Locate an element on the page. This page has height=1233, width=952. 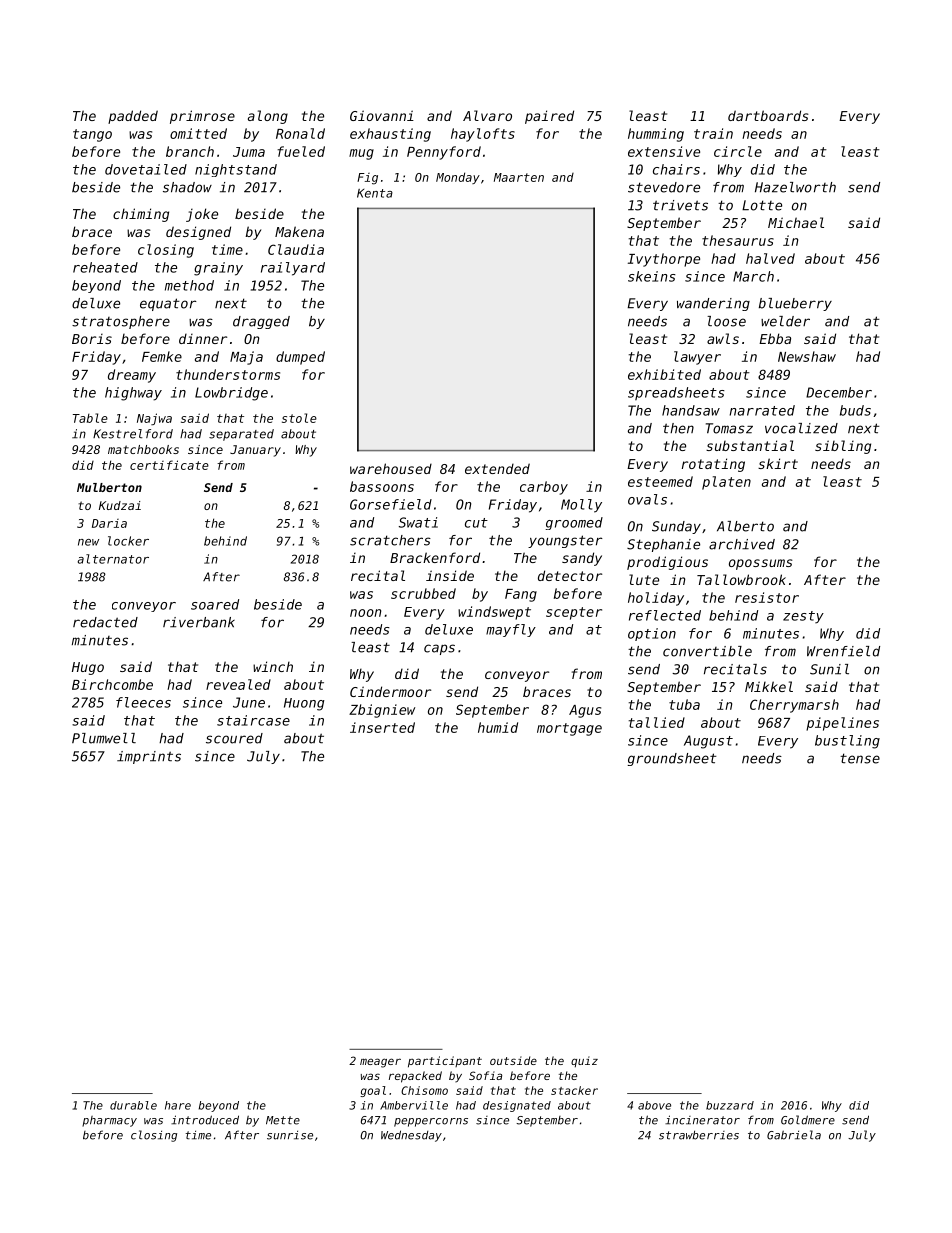
pharmacy is located at coordinates (109, 1121).
